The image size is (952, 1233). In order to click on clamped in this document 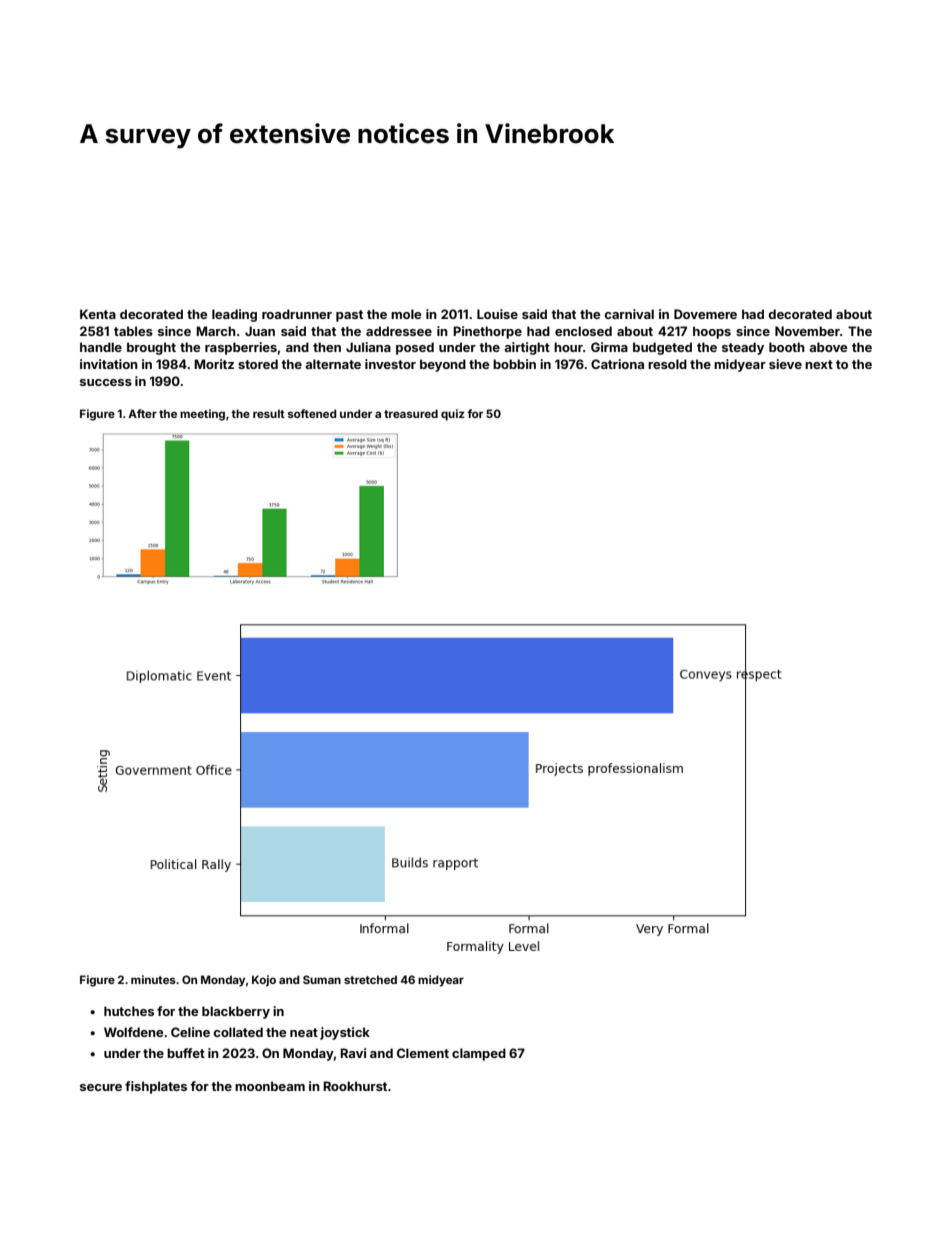, I will do `click(479, 1054)`.
